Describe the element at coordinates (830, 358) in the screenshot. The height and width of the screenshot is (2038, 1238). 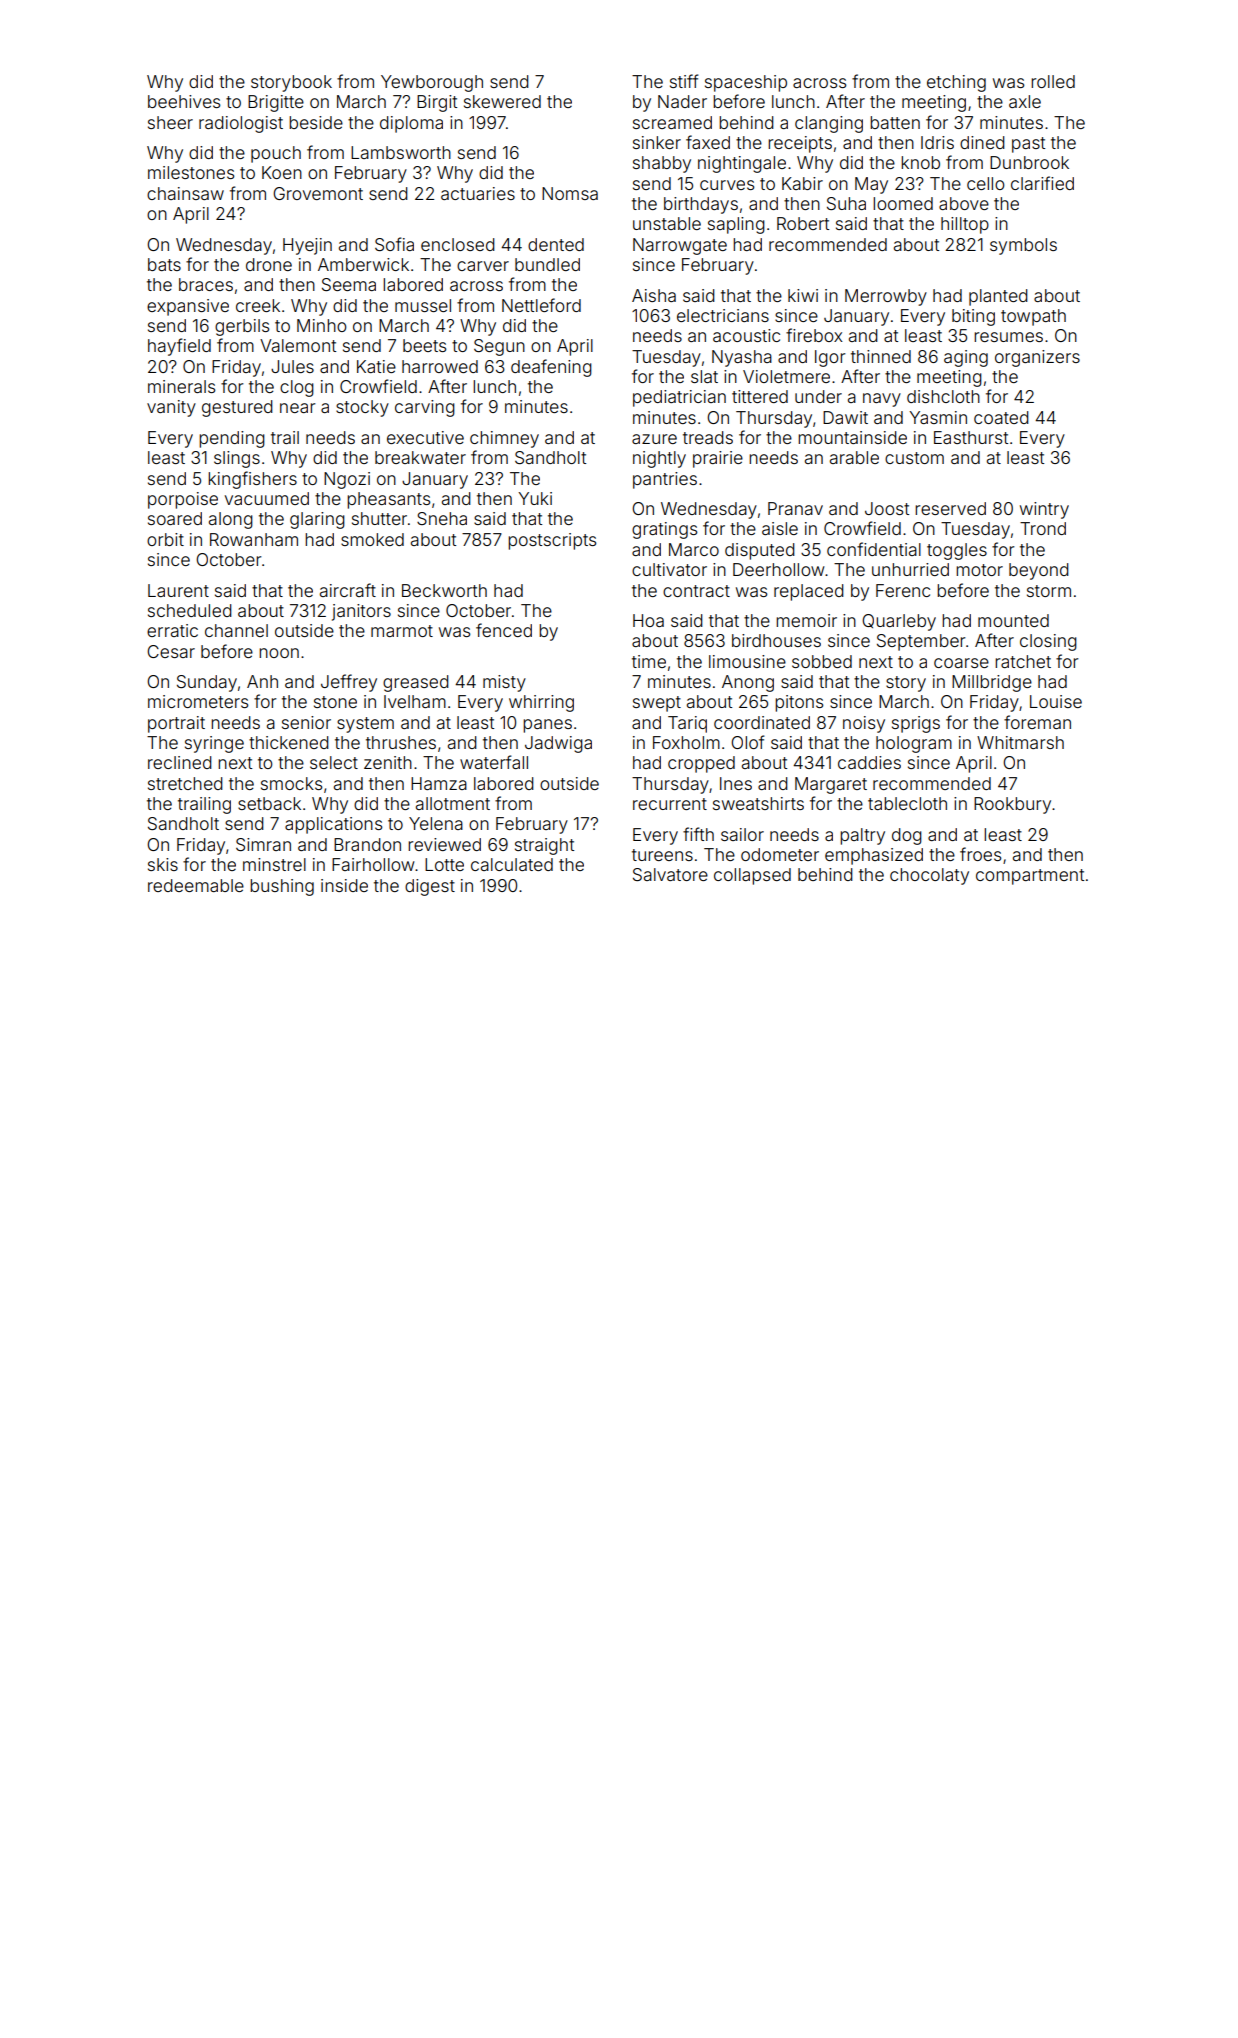
I see `Igor` at that location.
